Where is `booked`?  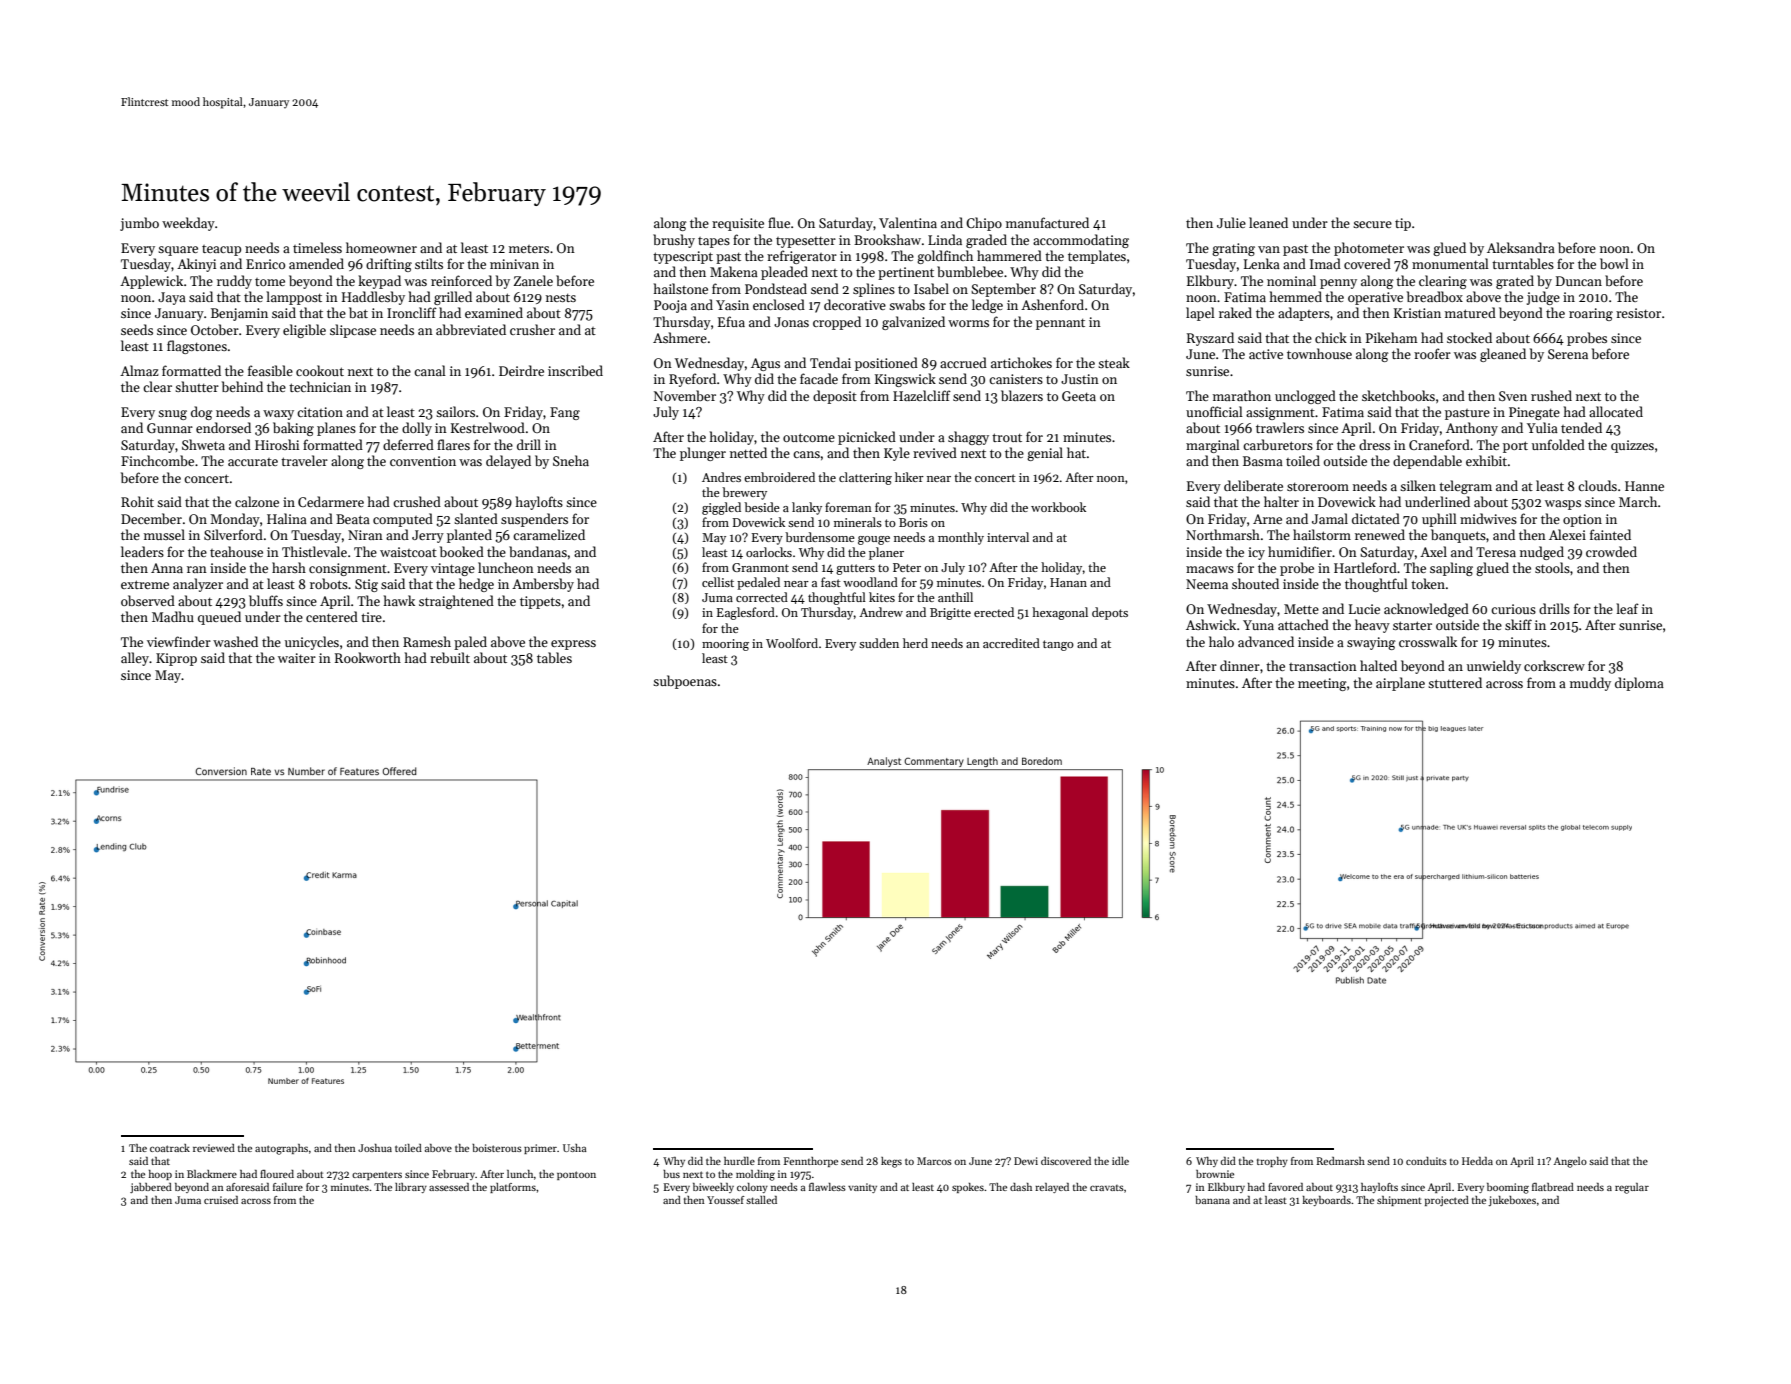
booked is located at coordinates (462, 551).
